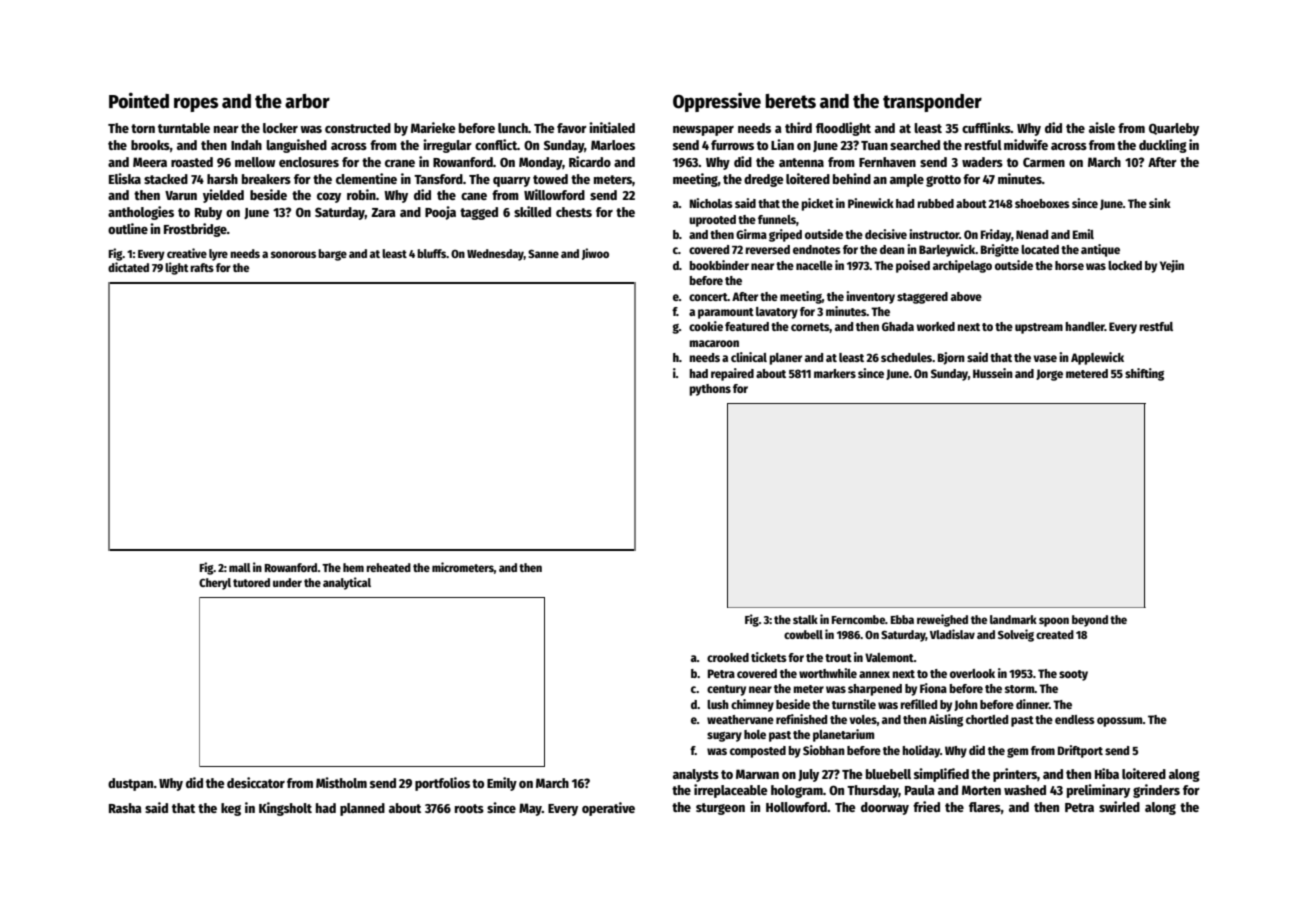 The image size is (1308, 924). What do you see at coordinates (728, 657) in the screenshot?
I see `crooked` at bounding box center [728, 657].
